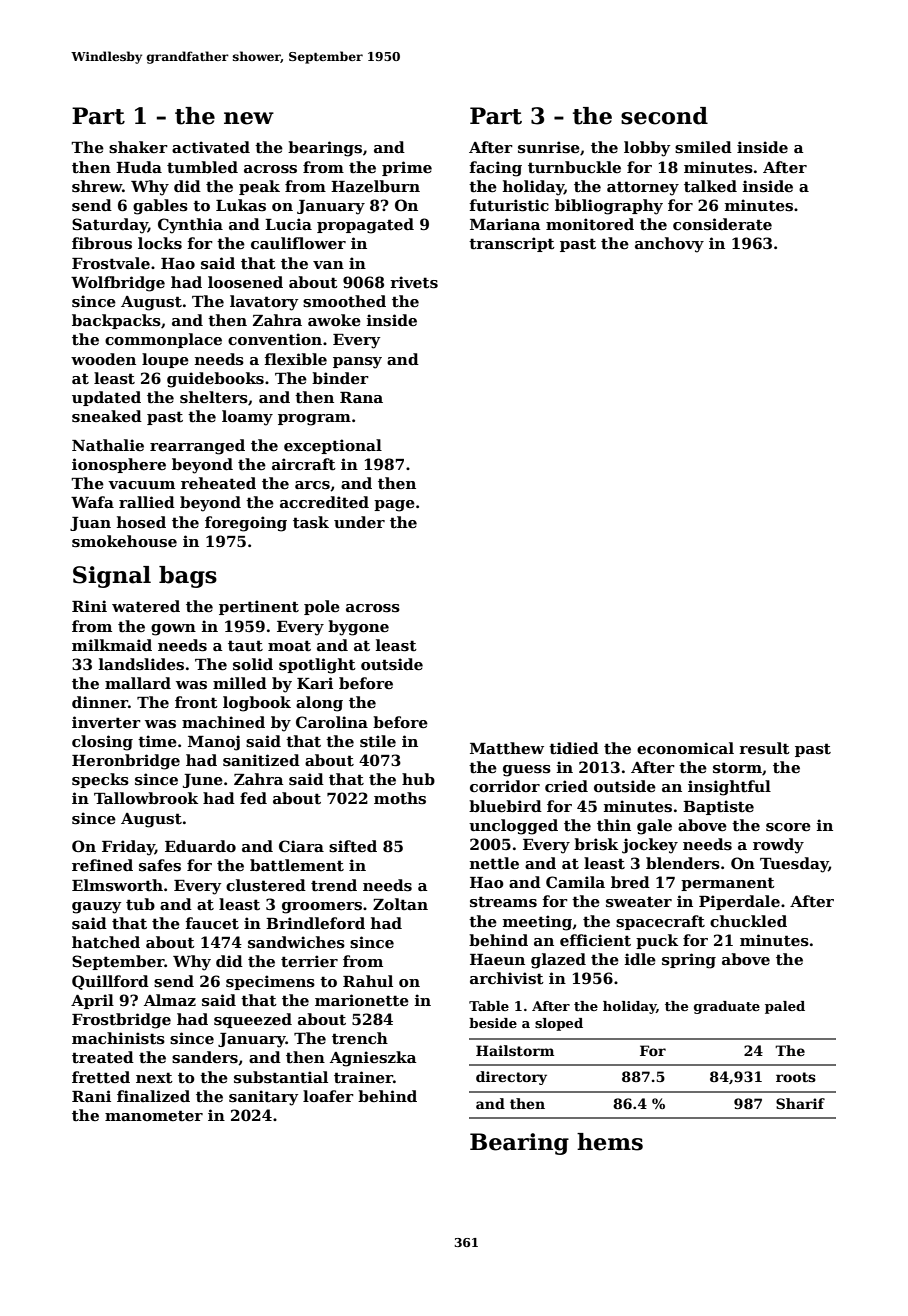 This document has height=1316, width=908. Describe the element at coordinates (154, 1077) in the document. I see `next` at that location.
